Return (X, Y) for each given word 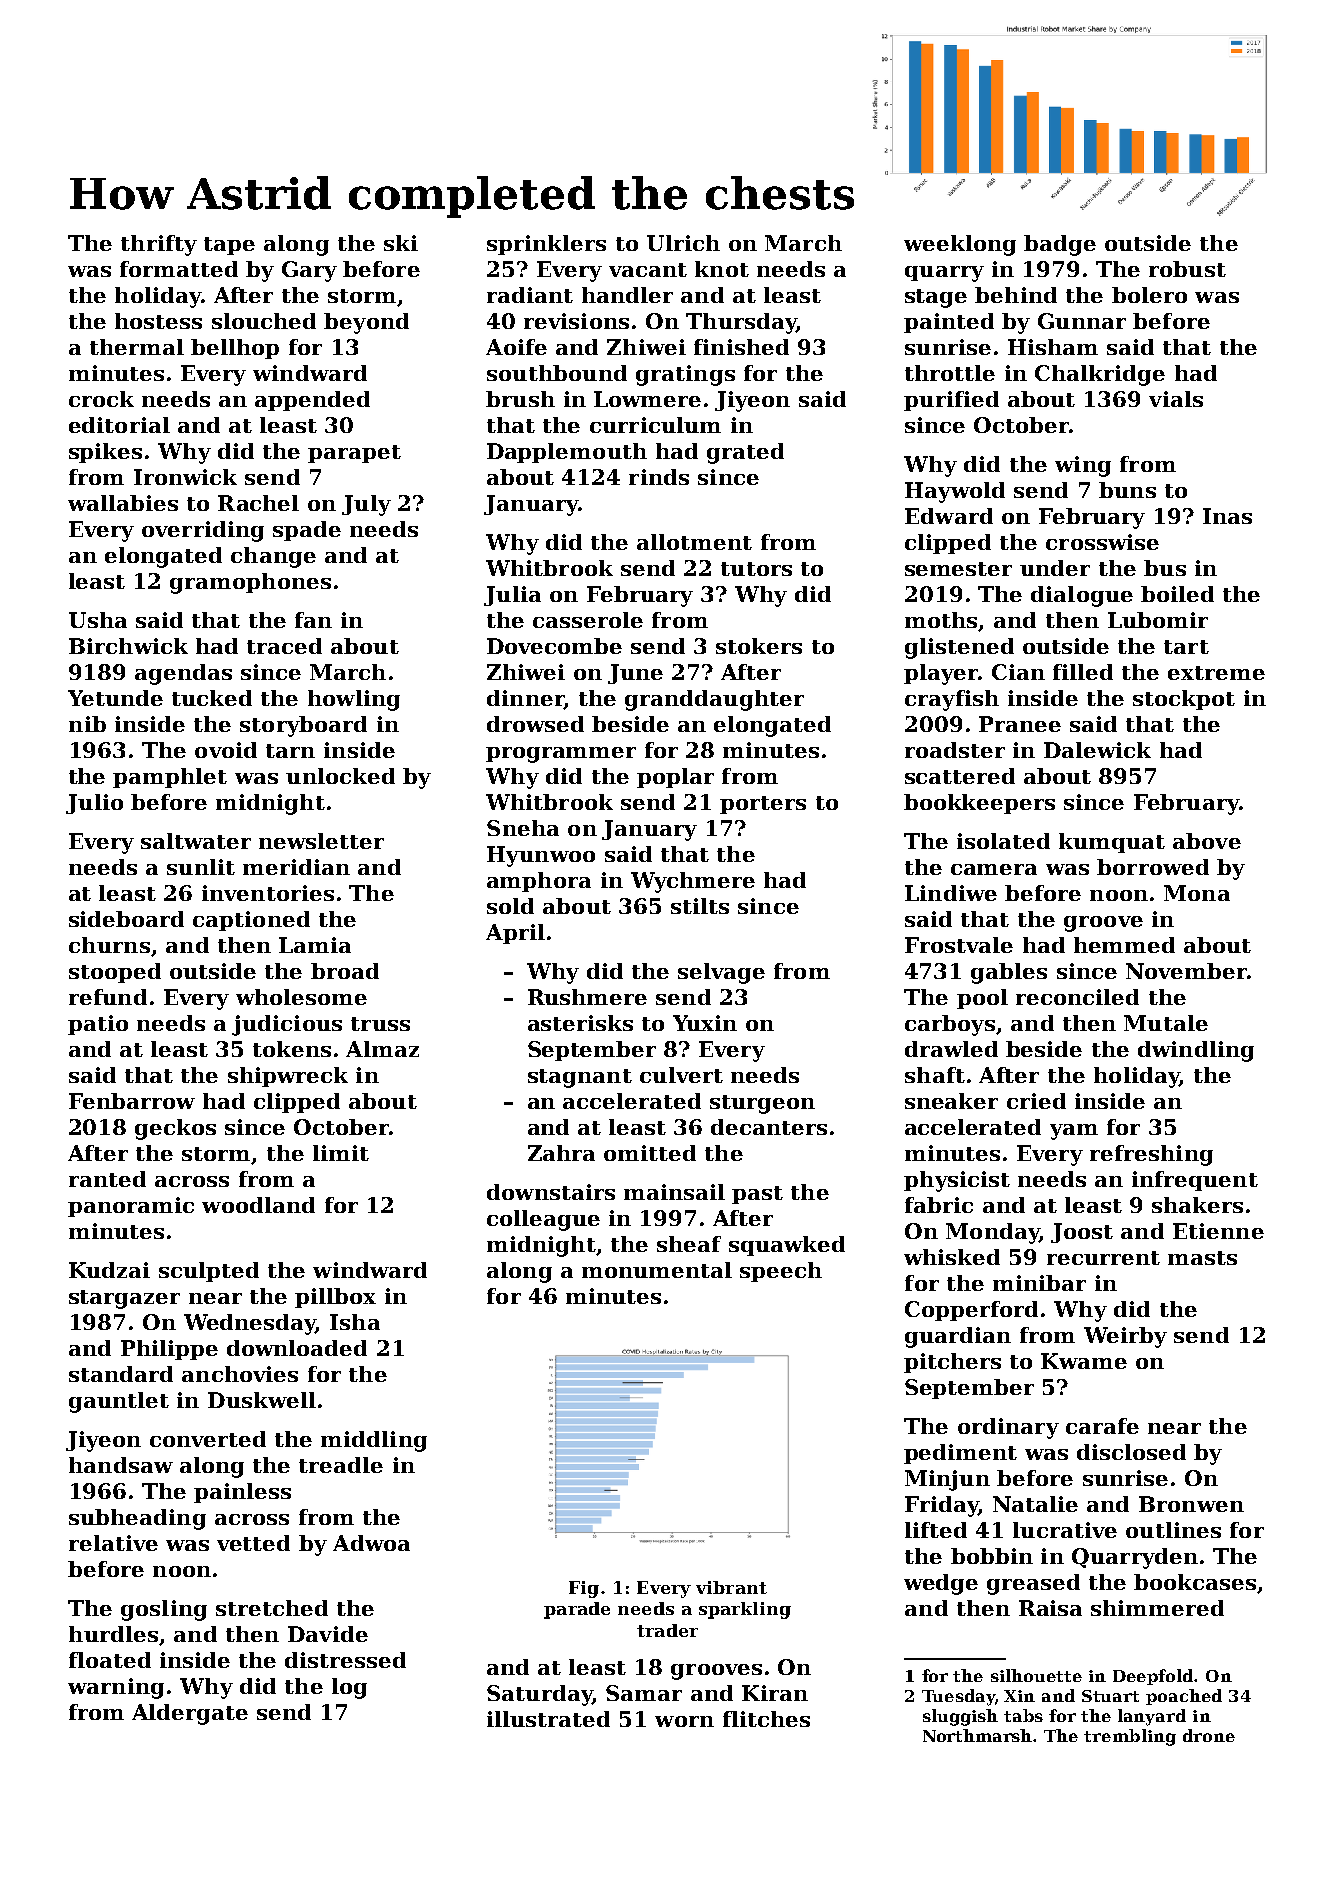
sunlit (201, 867)
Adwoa (371, 1543)
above (1207, 841)
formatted (179, 269)
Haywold (955, 492)
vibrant (731, 1587)
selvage (721, 973)
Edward (949, 516)
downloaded (297, 1348)
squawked (787, 1246)
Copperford (971, 1311)
